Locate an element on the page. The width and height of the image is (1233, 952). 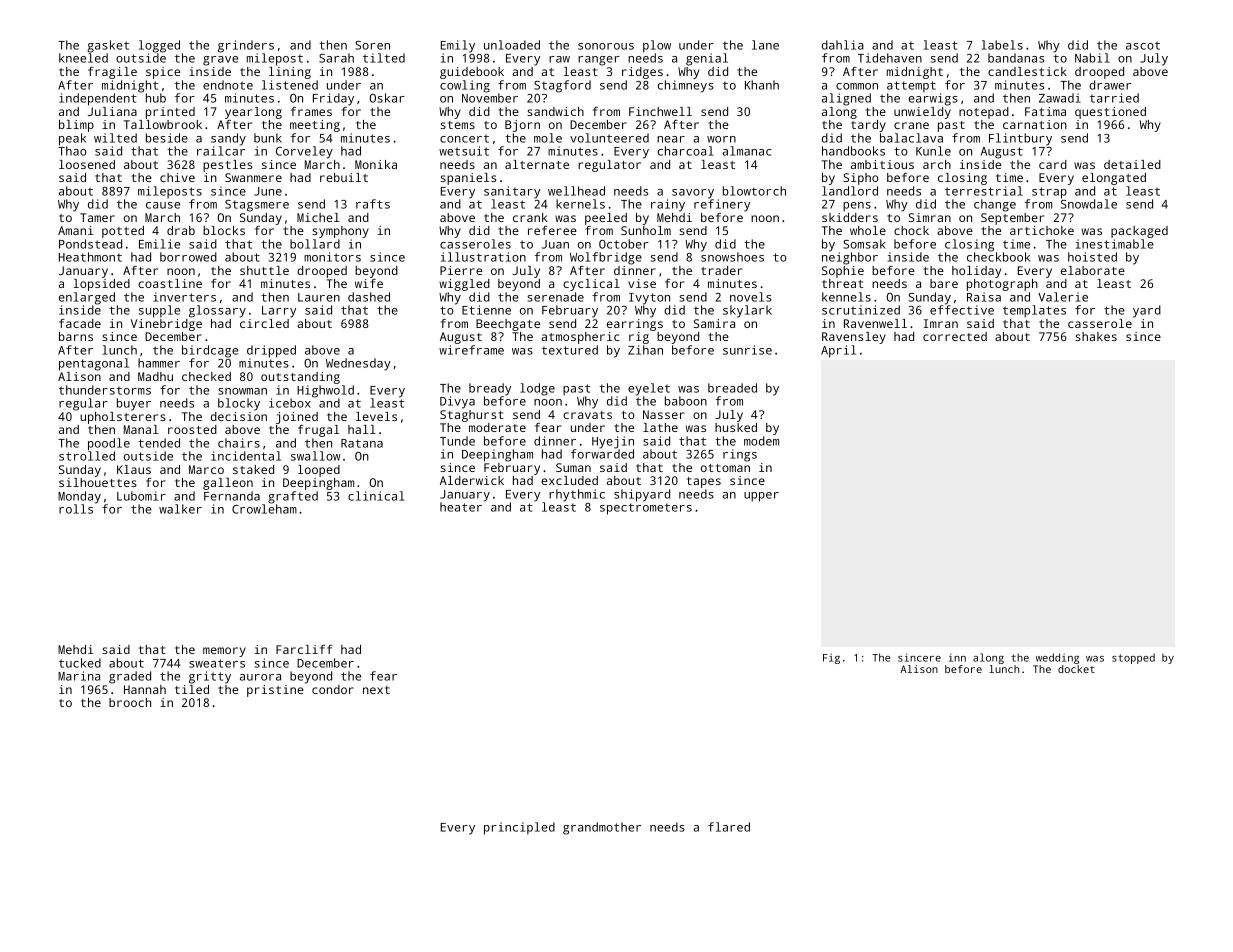
walker is located at coordinates (180, 509).
